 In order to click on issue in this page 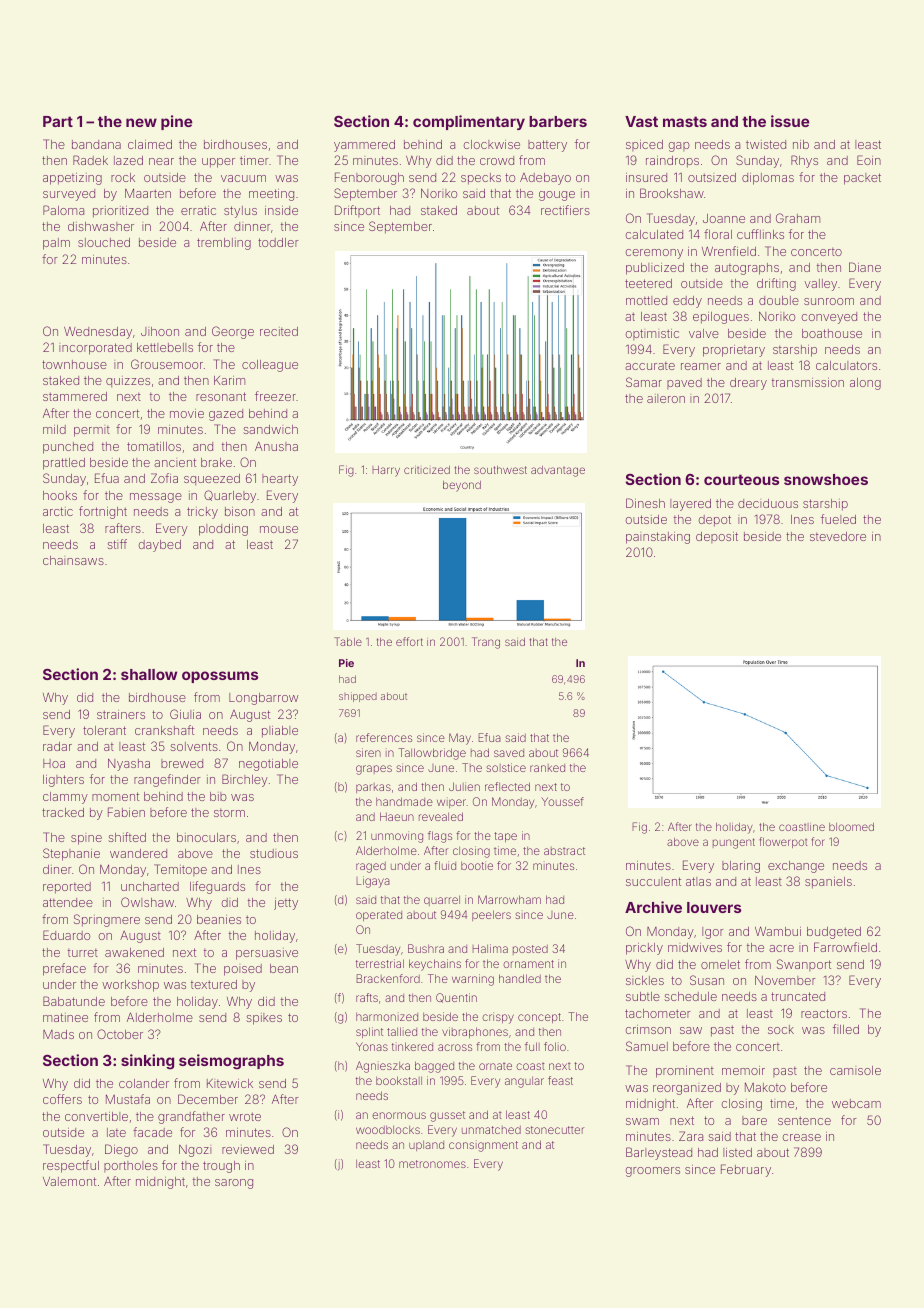, I will do `click(790, 121)`.
